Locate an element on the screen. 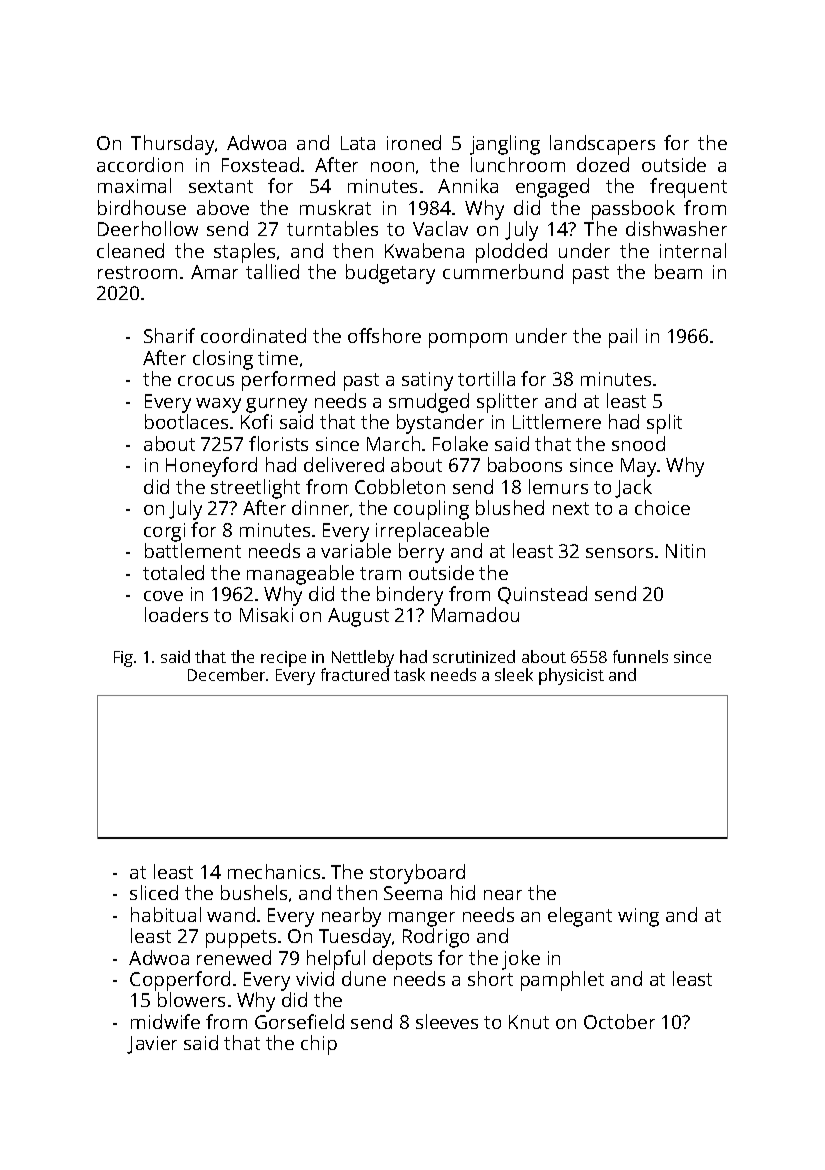 This screenshot has height=1170, width=825. Nitin is located at coordinates (685, 551).
